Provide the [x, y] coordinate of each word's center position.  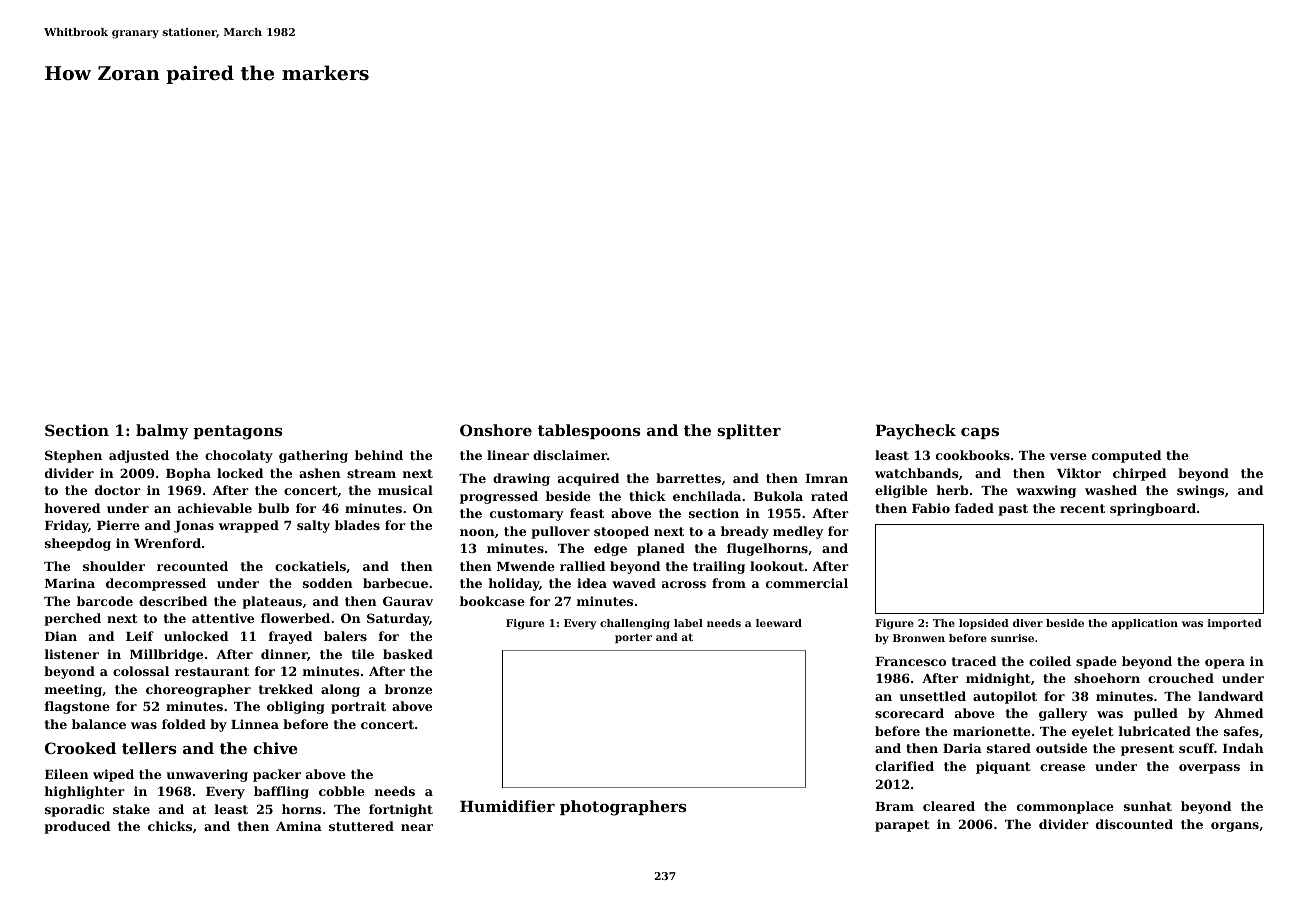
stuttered [361, 826]
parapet [902, 826]
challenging [635, 624]
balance [99, 724]
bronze [408, 689]
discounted [1134, 824]
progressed [499, 497]
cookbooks [973, 455]
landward [1230, 696]
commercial [807, 583]
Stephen [73, 456]
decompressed [156, 584]
